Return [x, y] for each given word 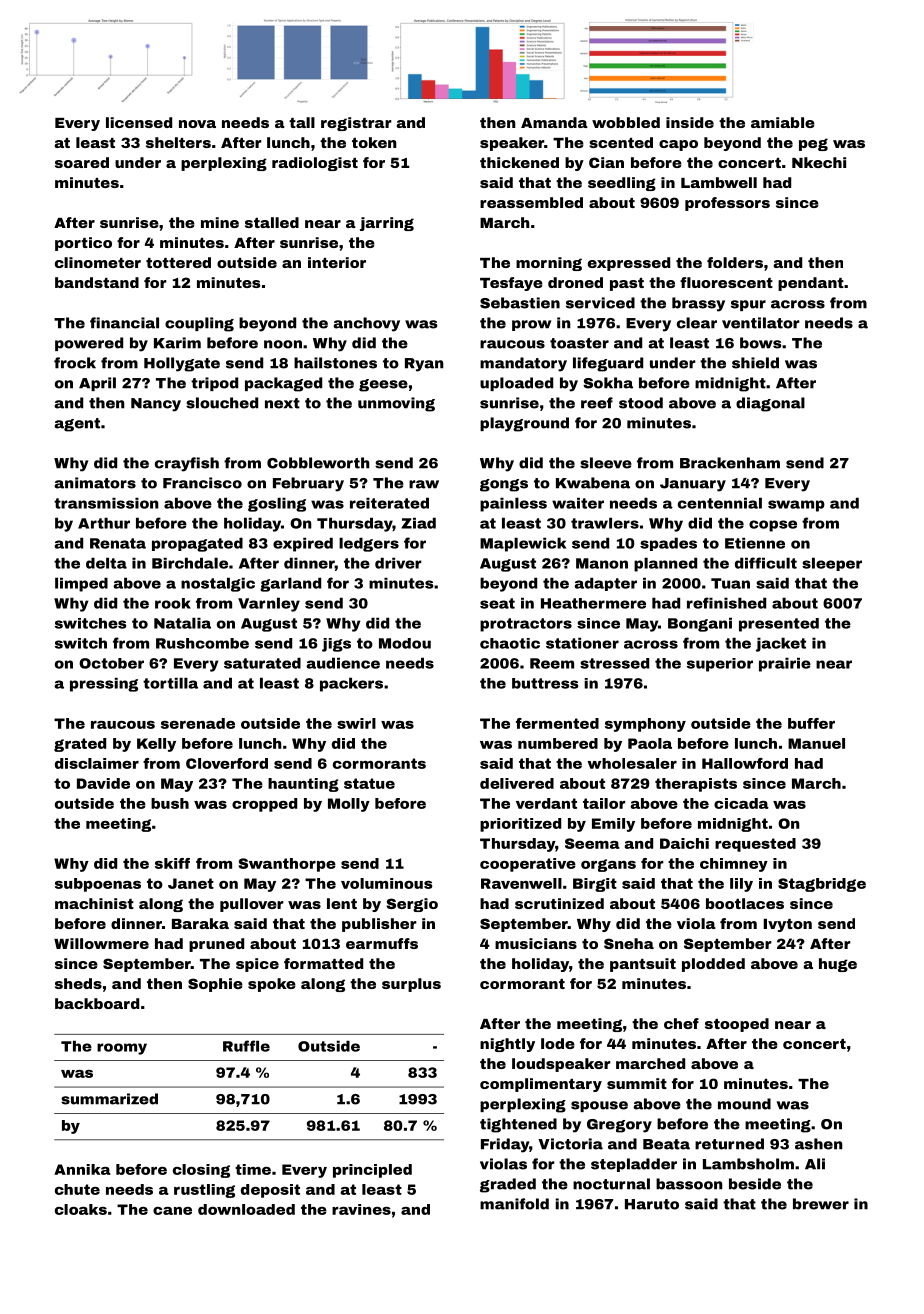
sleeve [606, 463]
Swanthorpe [287, 865]
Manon [602, 563]
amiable [783, 122]
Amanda [554, 122]
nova [197, 124]
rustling [204, 1191]
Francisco [202, 483]
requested [755, 845]
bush [170, 803]
